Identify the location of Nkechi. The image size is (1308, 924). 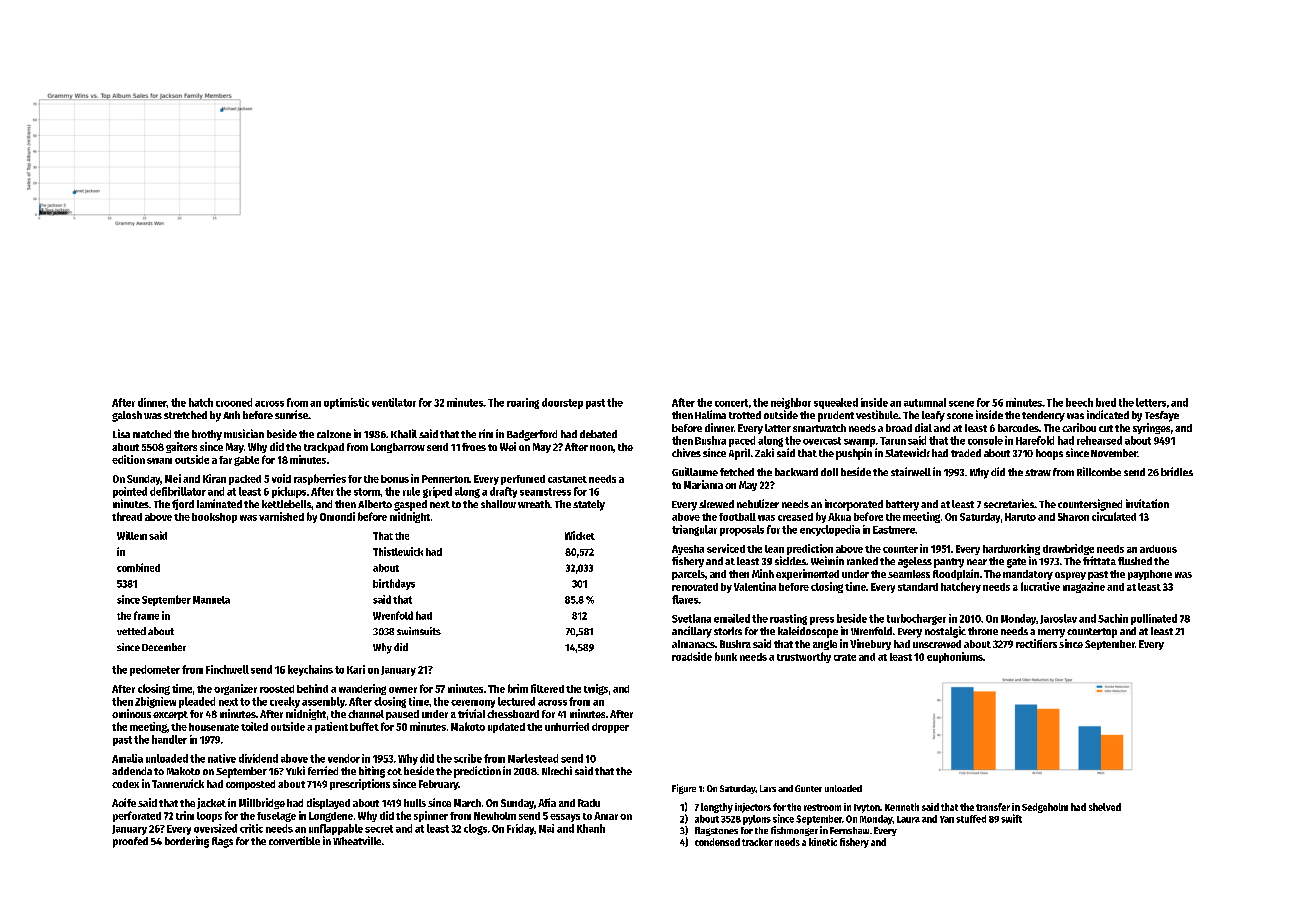
(557, 770).
